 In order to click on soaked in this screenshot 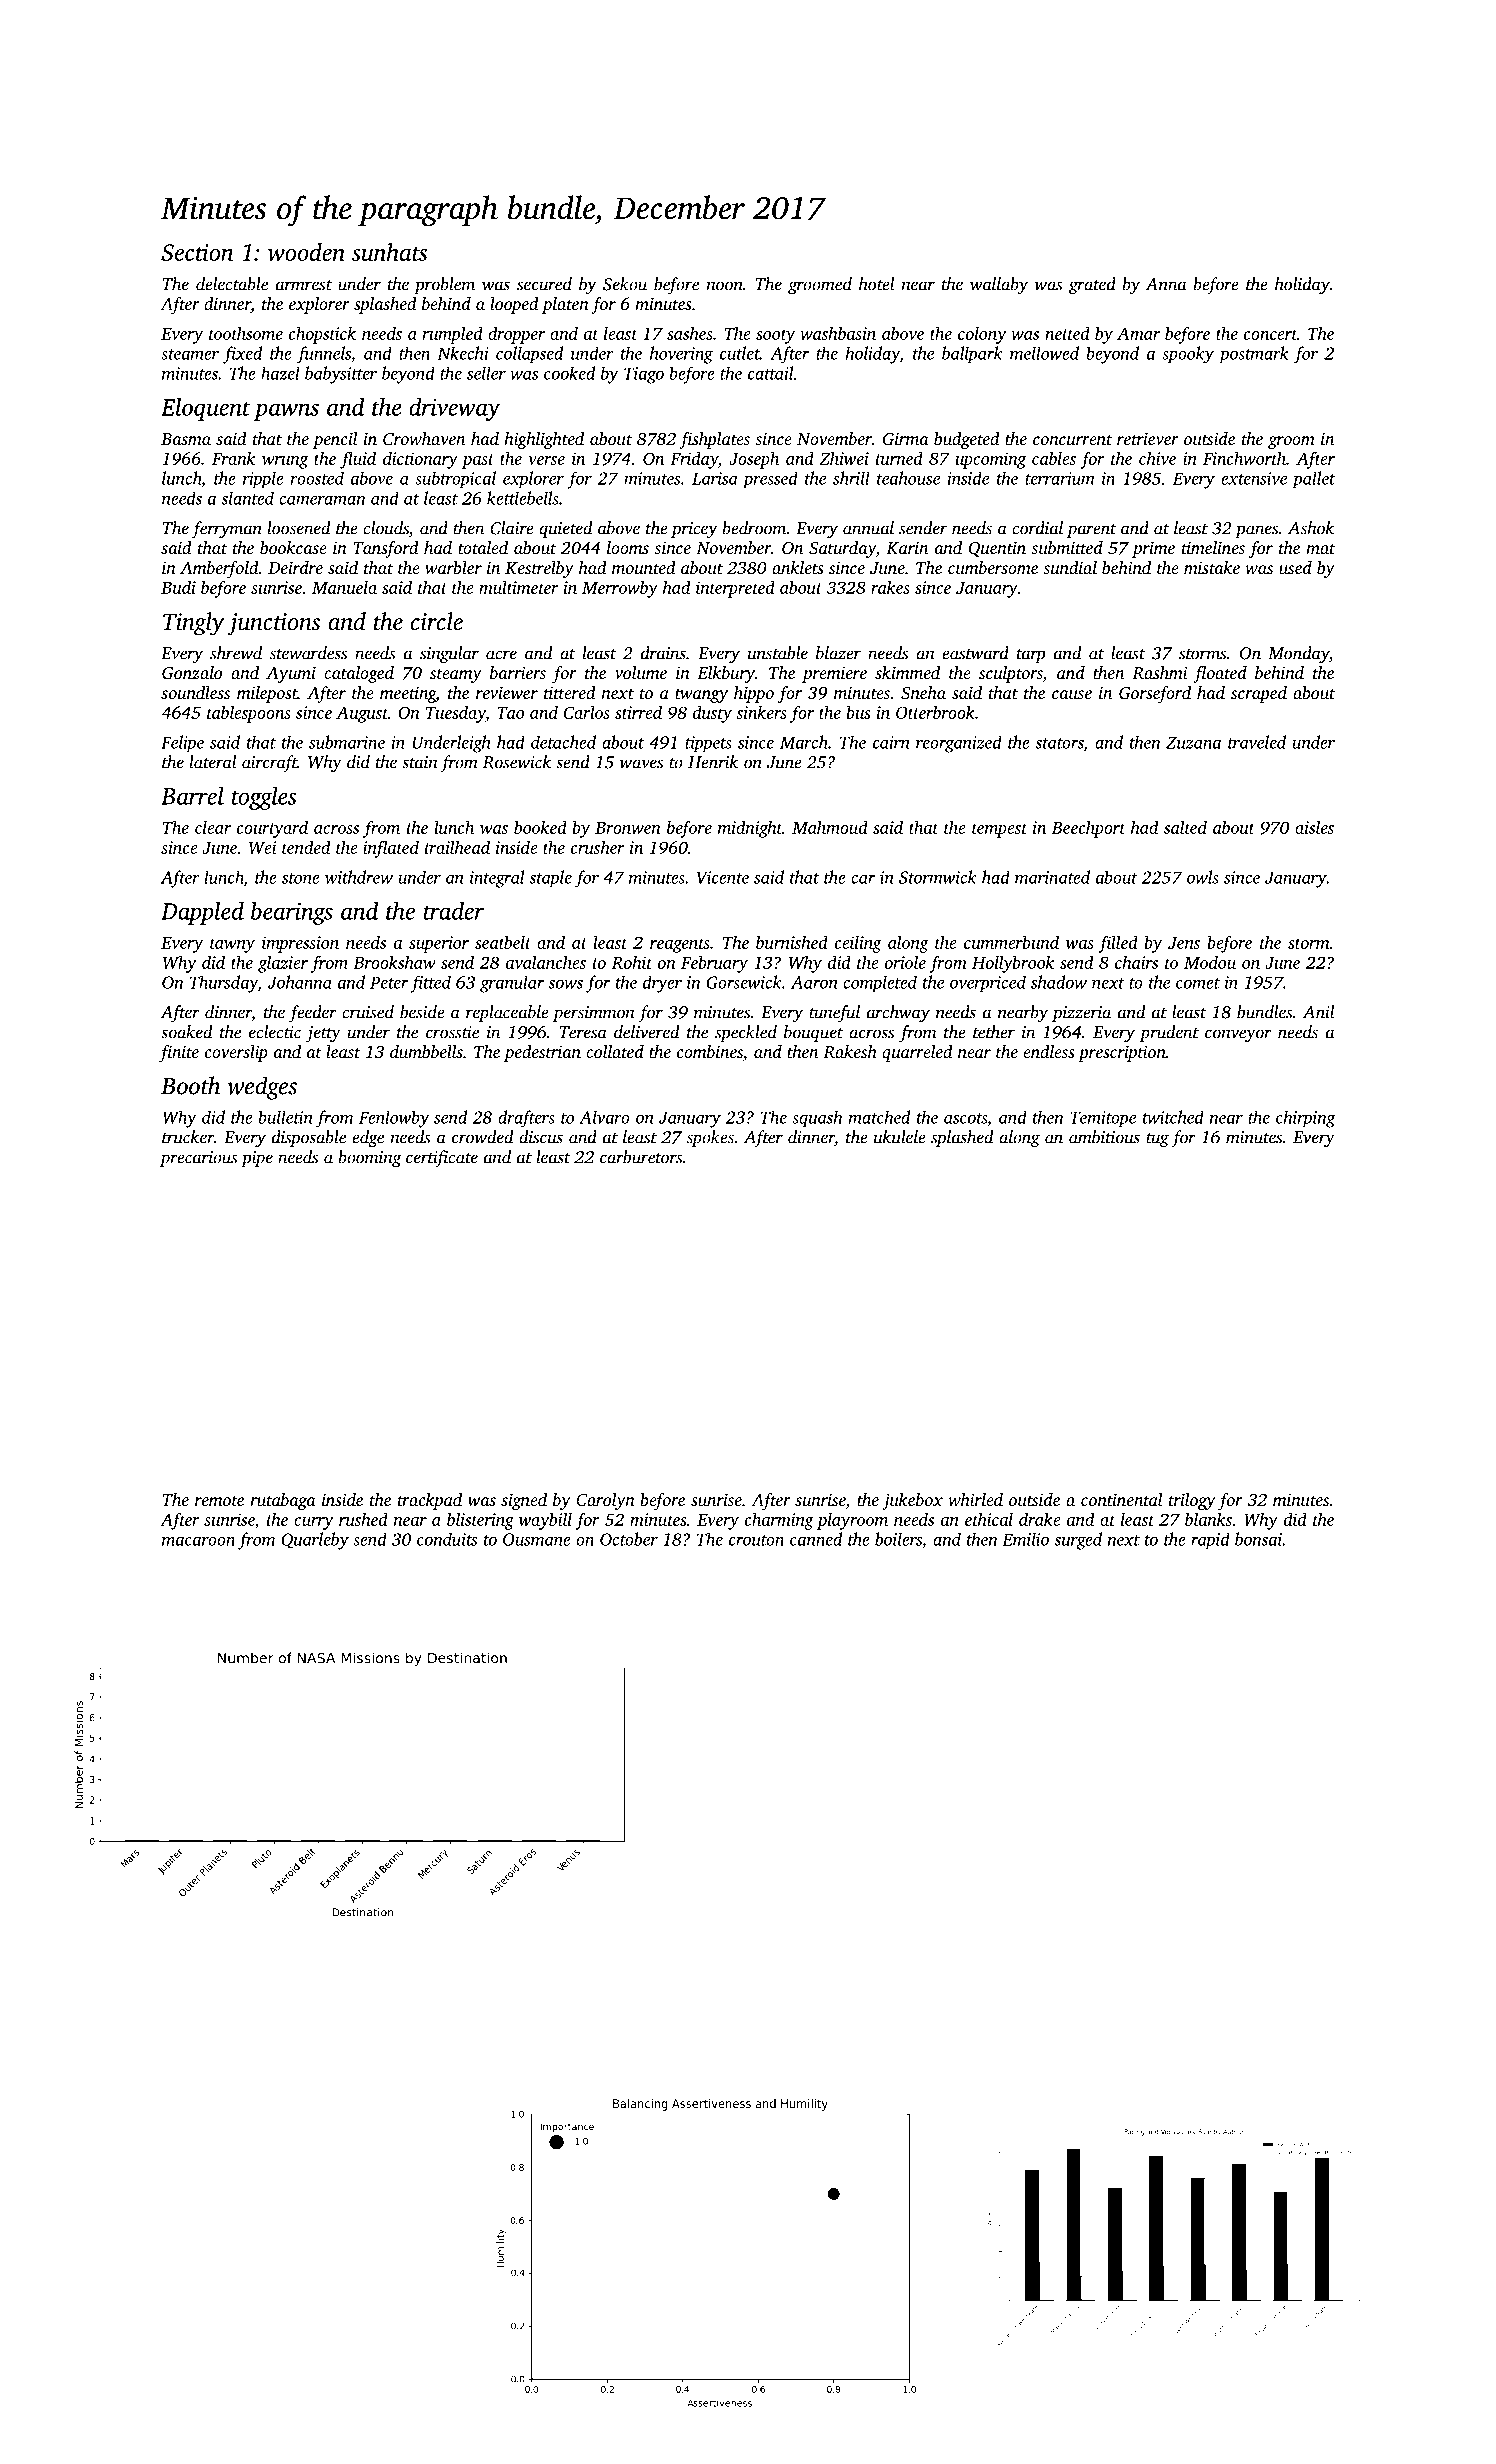, I will do `click(186, 1032)`.
